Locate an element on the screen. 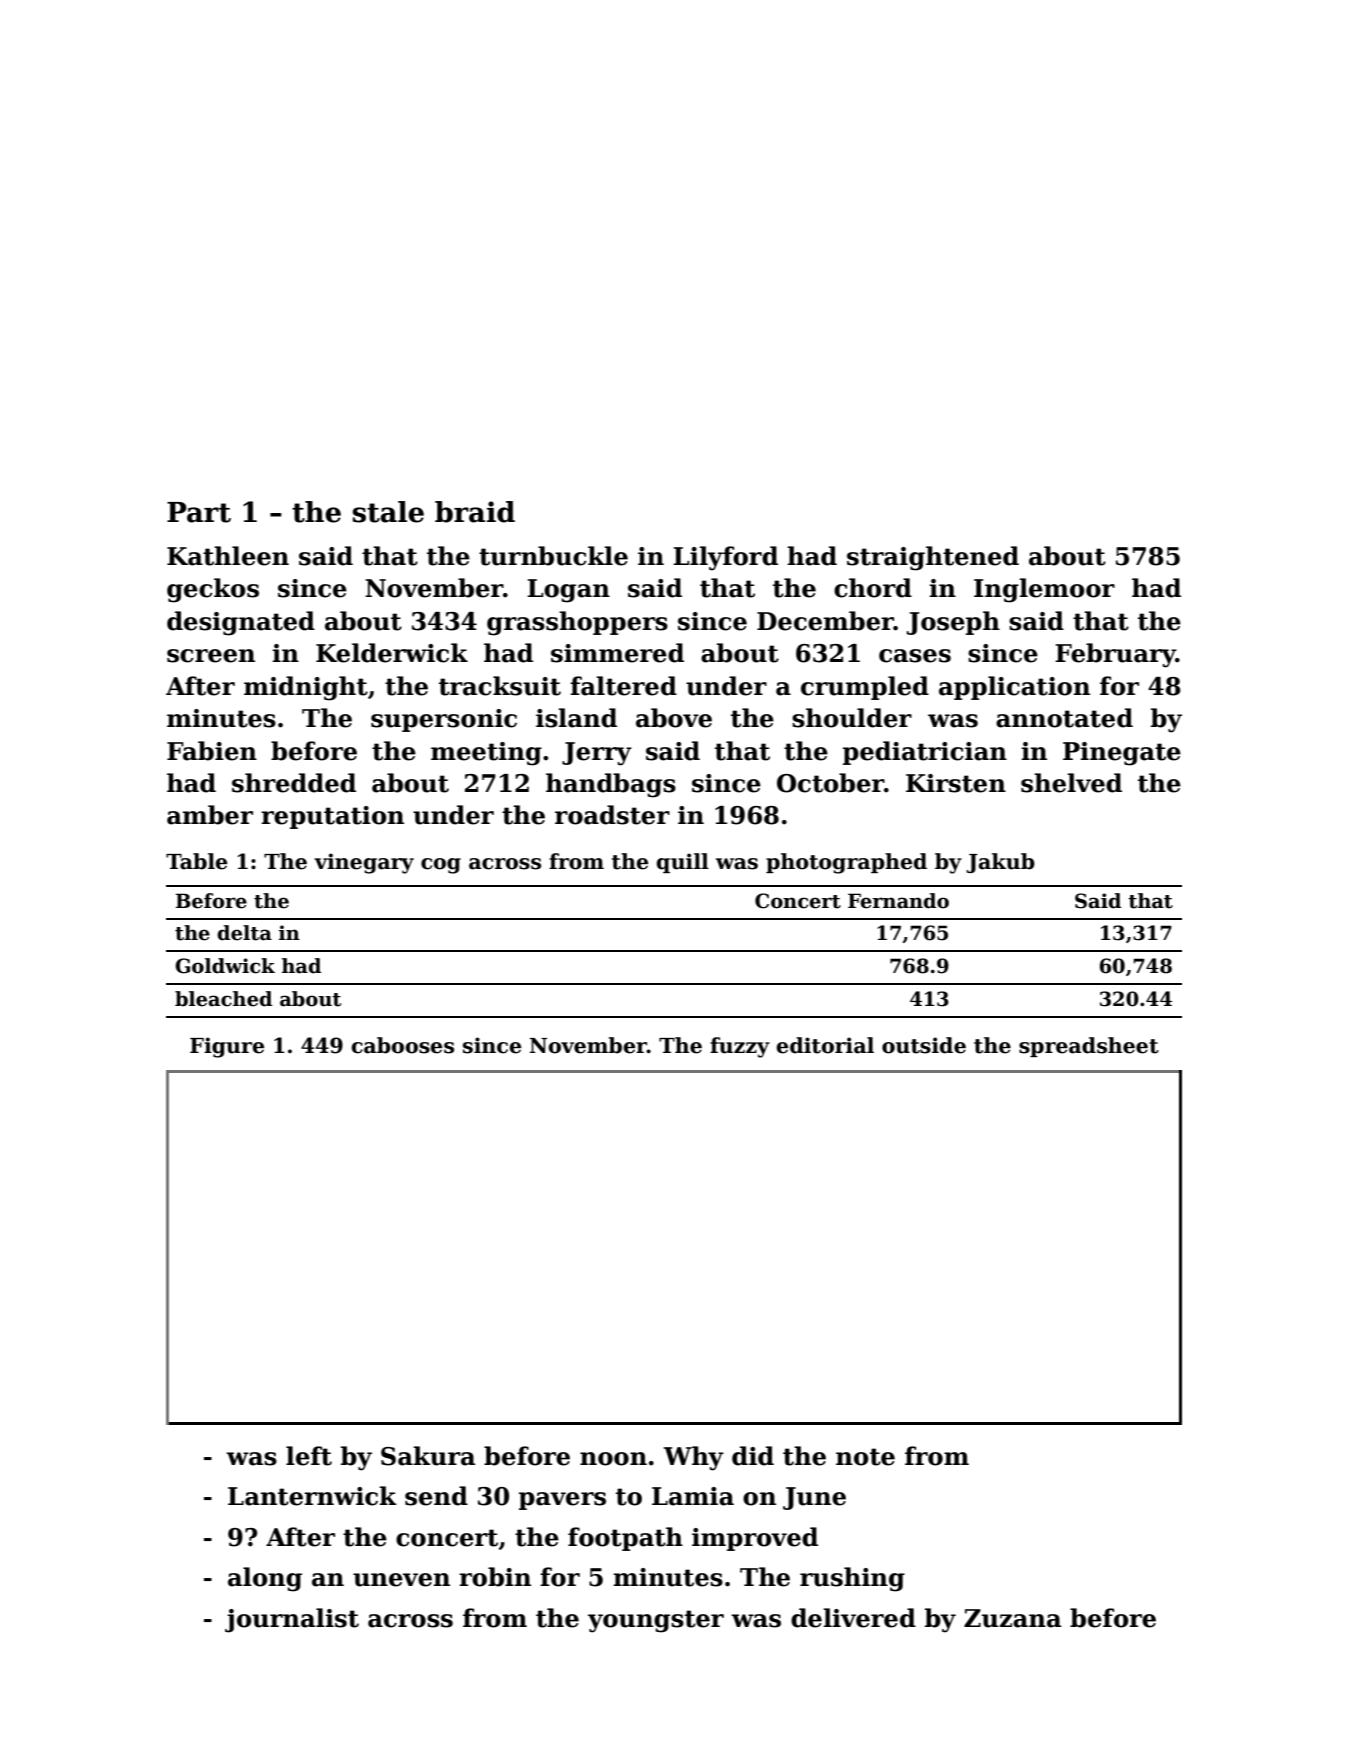 This screenshot has width=1348, height=1744. Joseph is located at coordinates (953, 623).
